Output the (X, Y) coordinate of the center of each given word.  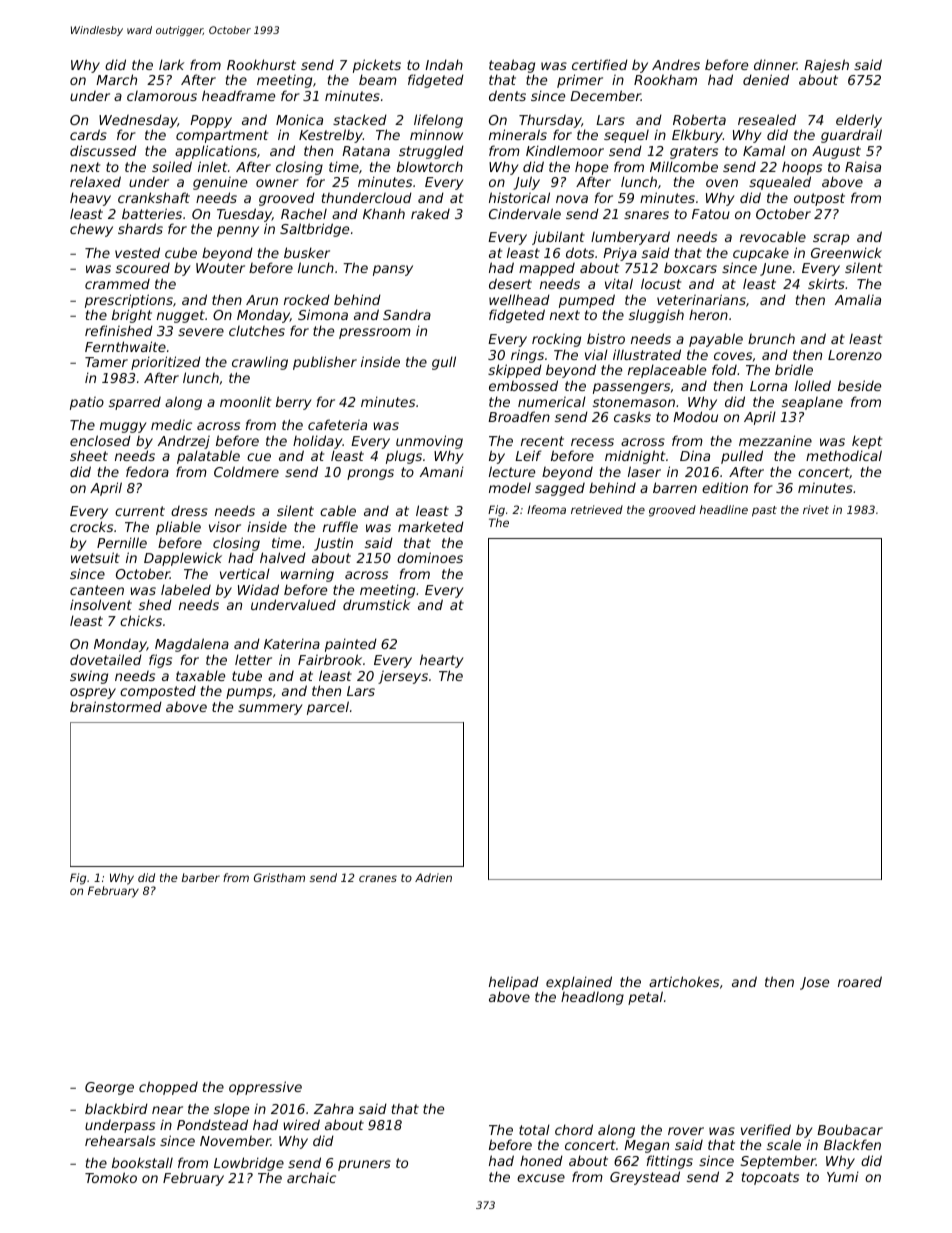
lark (171, 64)
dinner (775, 64)
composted (158, 692)
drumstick (376, 604)
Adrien (433, 877)
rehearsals (120, 1140)
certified (600, 64)
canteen (97, 590)
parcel (328, 708)
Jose (814, 983)
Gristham (279, 877)
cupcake (761, 254)
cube (181, 252)
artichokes (684, 981)
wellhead (519, 299)
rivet (816, 509)
